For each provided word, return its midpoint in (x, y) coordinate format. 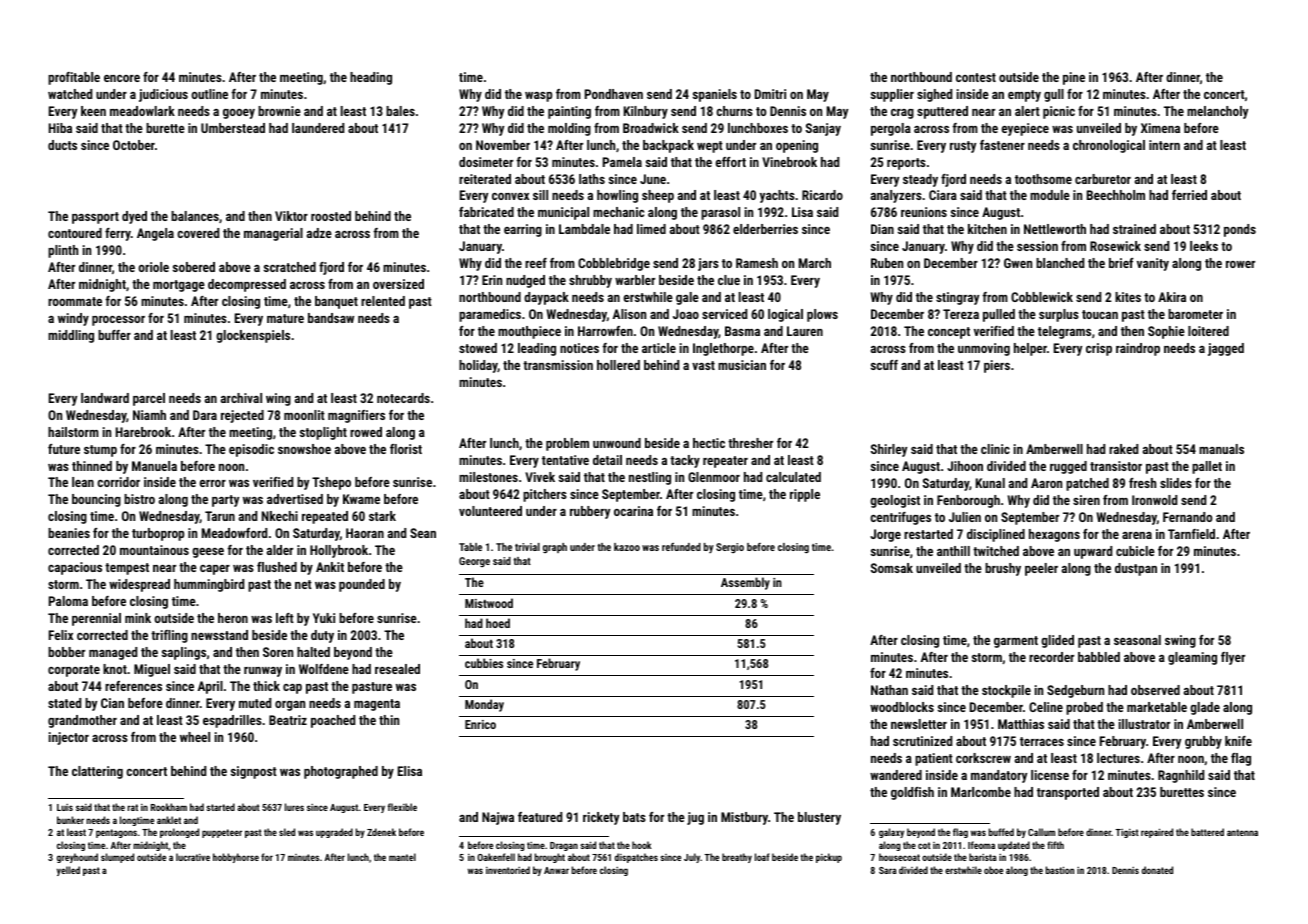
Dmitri (770, 94)
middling (71, 336)
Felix (61, 635)
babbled (1099, 657)
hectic (709, 443)
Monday (484, 705)
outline (209, 94)
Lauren (805, 331)
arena (1137, 535)
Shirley (889, 450)
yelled (68, 871)
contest (976, 77)
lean (83, 482)
